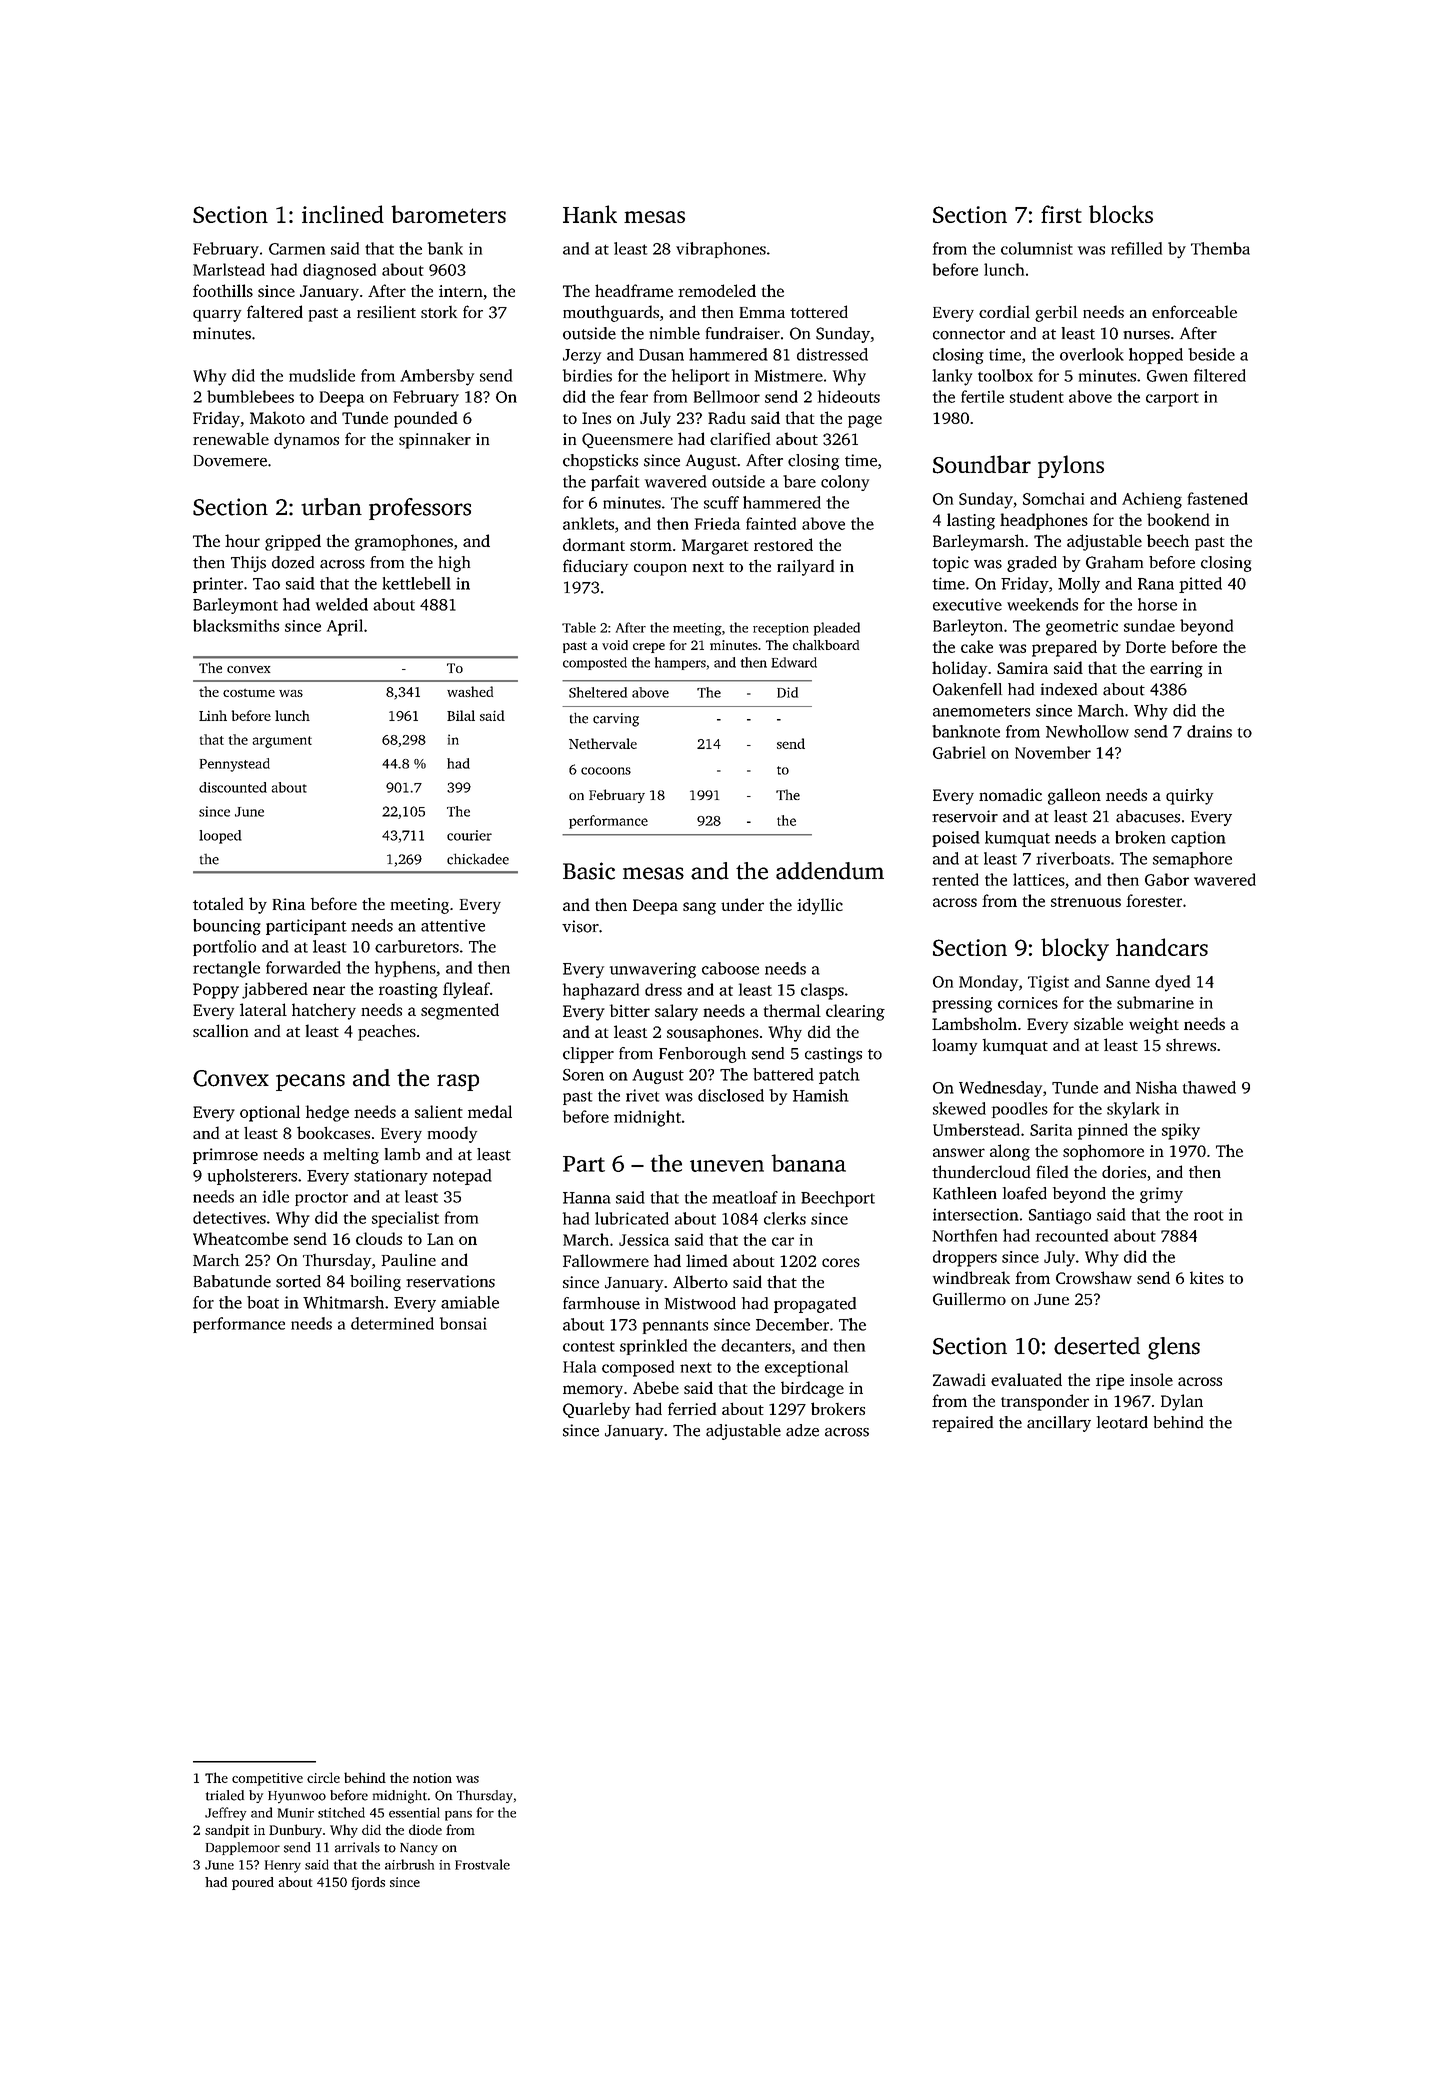 Image resolution: width=1450 pixels, height=2100 pixels. What do you see at coordinates (233, 787) in the image?
I see `discounted` at bounding box center [233, 787].
